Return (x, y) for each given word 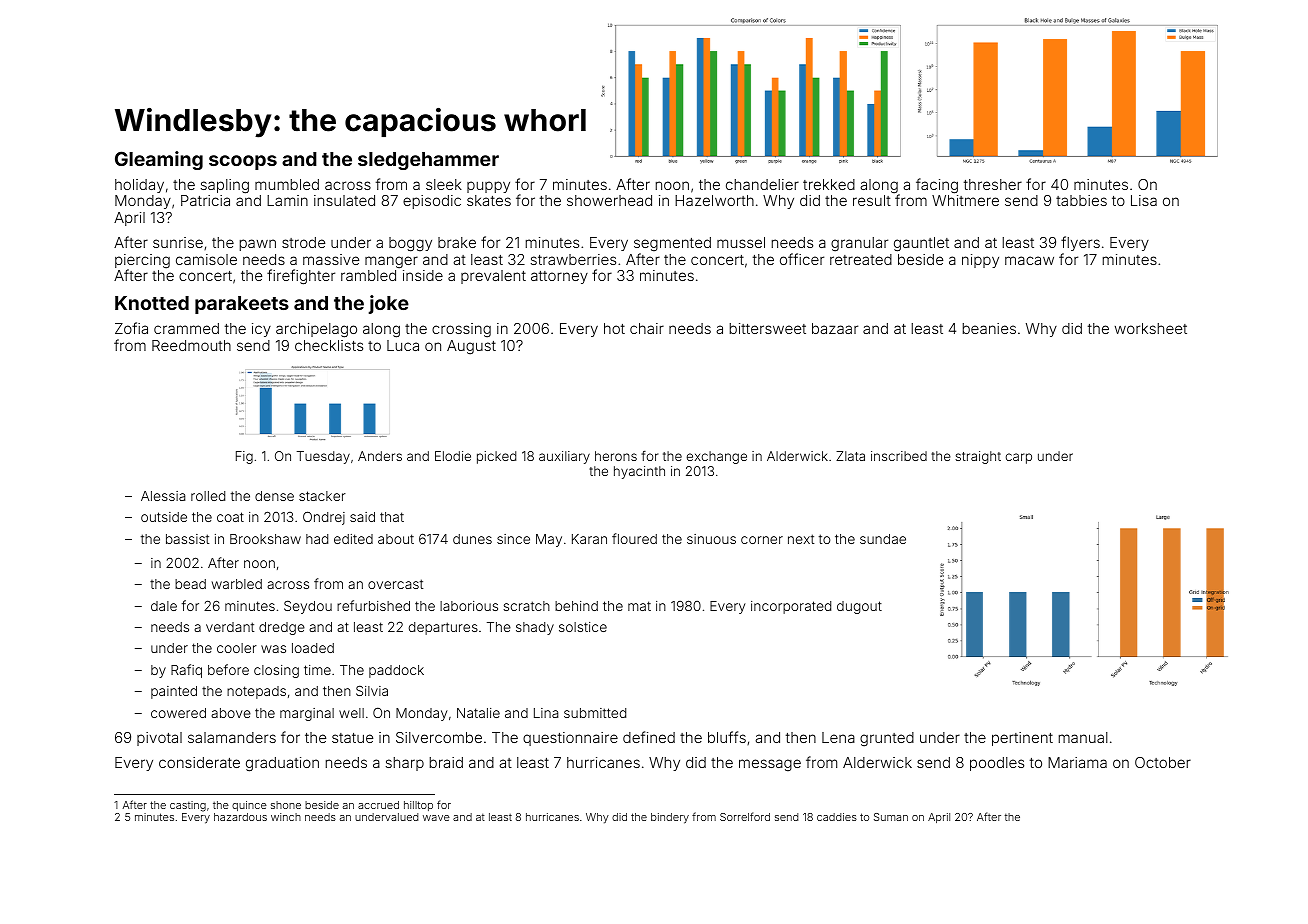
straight (978, 457)
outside (164, 517)
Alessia (163, 496)
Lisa (1144, 200)
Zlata (850, 456)
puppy (488, 187)
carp (1019, 458)
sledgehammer (428, 161)
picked (496, 457)
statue (352, 738)
